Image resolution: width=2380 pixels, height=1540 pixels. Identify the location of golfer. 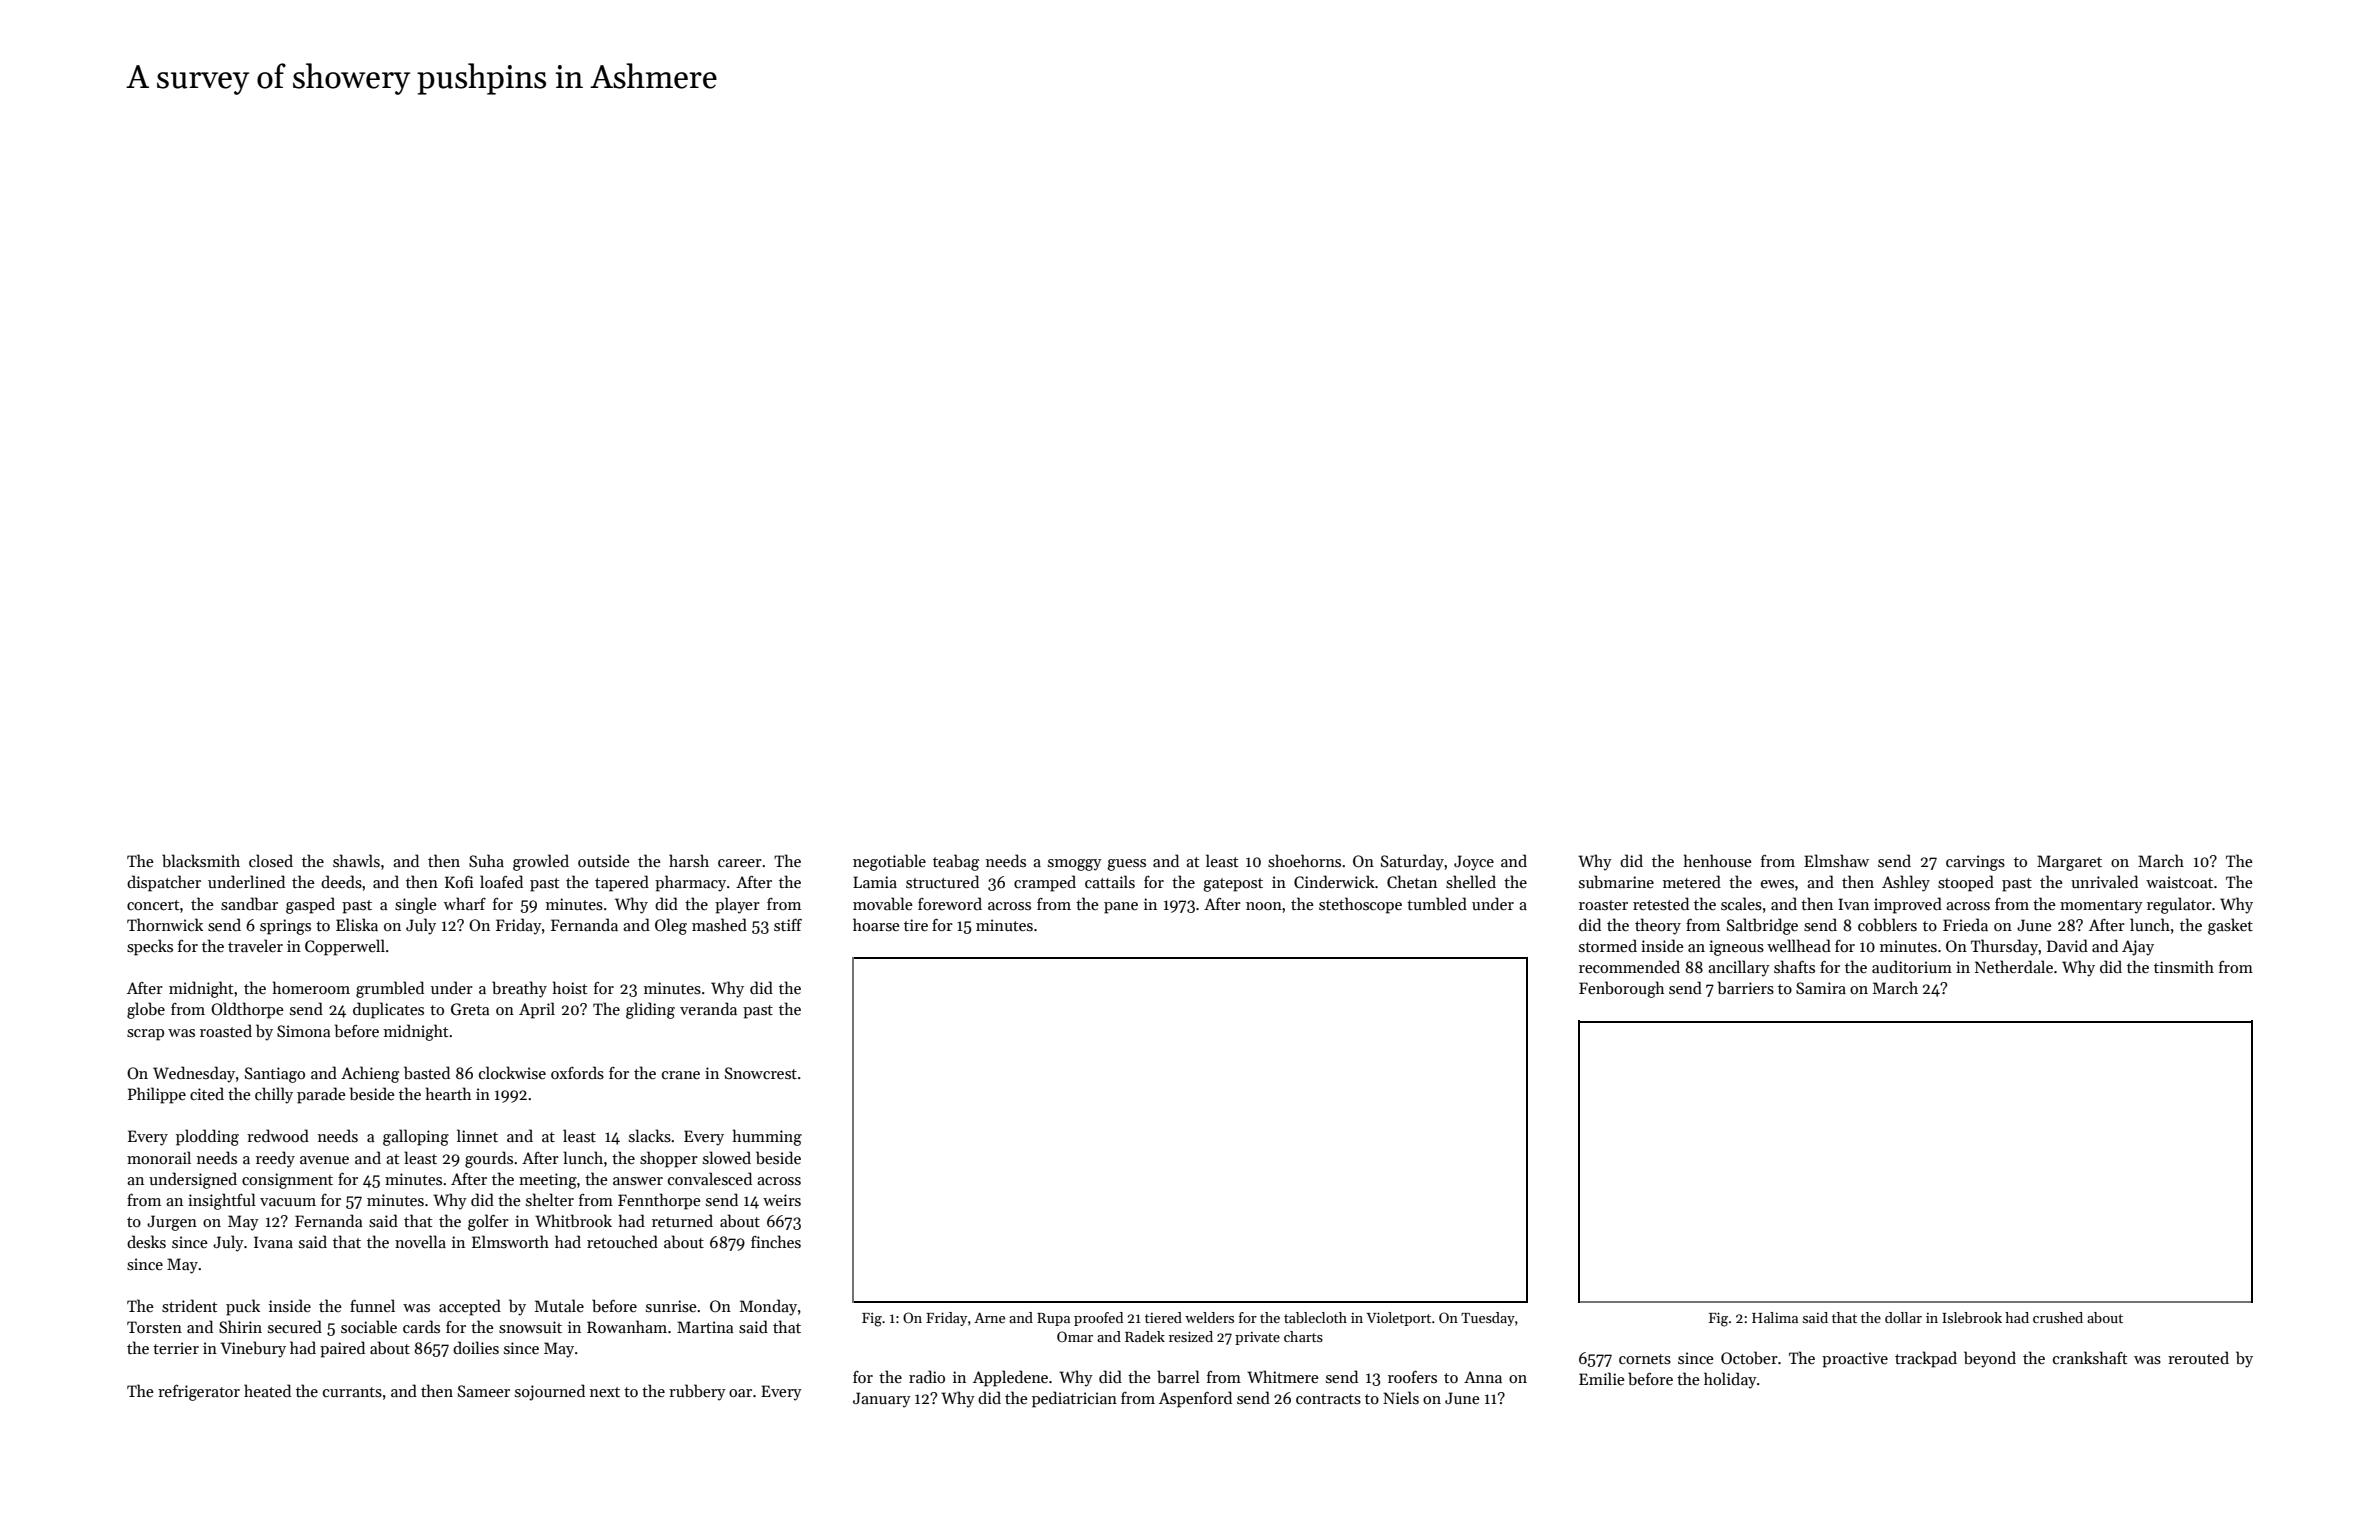
(488, 1222).
